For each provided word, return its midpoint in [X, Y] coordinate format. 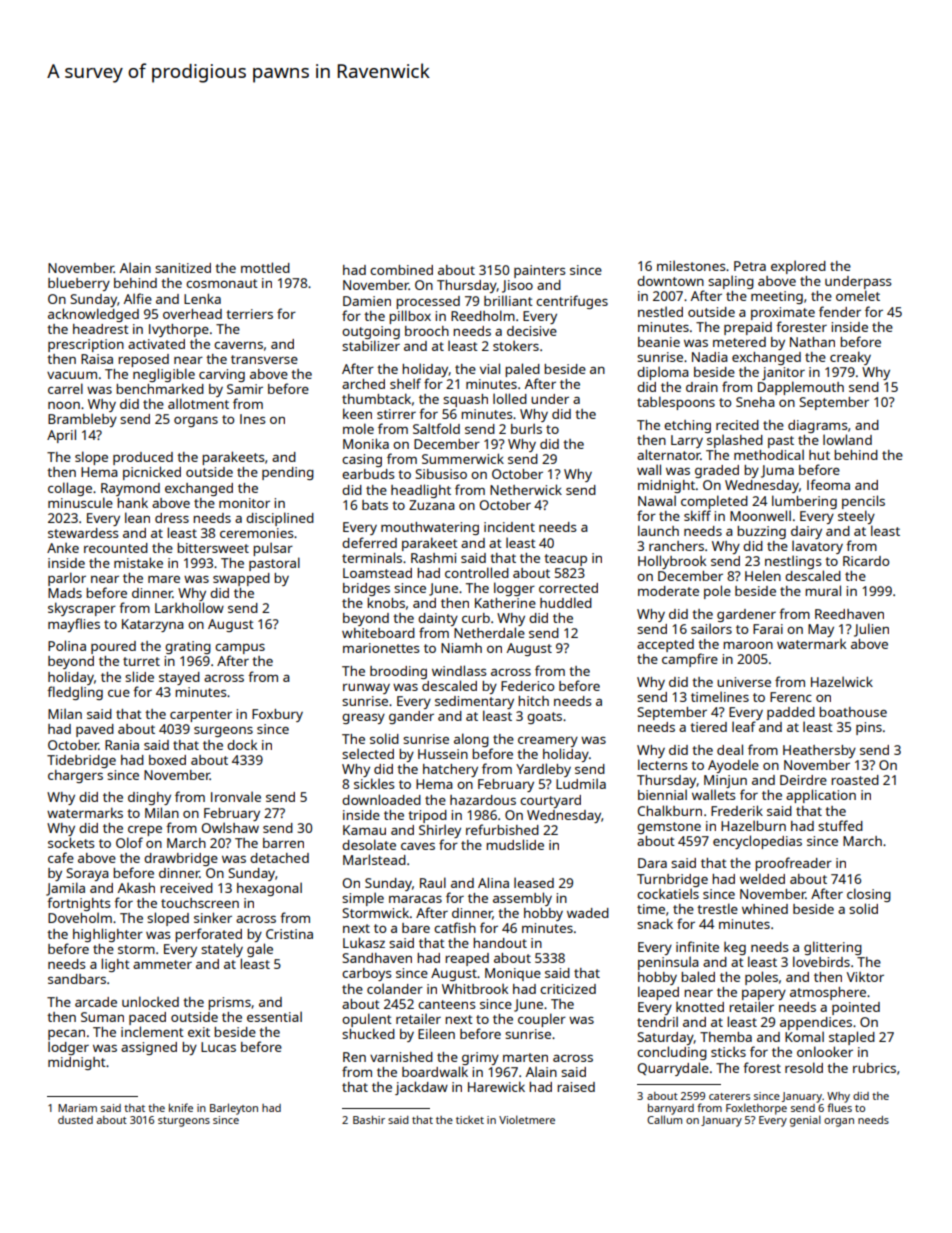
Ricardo [866, 561]
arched [363, 384]
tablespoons [676, 403]
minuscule [80, 502]
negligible [164, 375]
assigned [149, 1048]
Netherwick [526, 489]
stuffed [840, 825]
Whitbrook [475, 989]
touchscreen [200, 903]
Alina [493, 882]
